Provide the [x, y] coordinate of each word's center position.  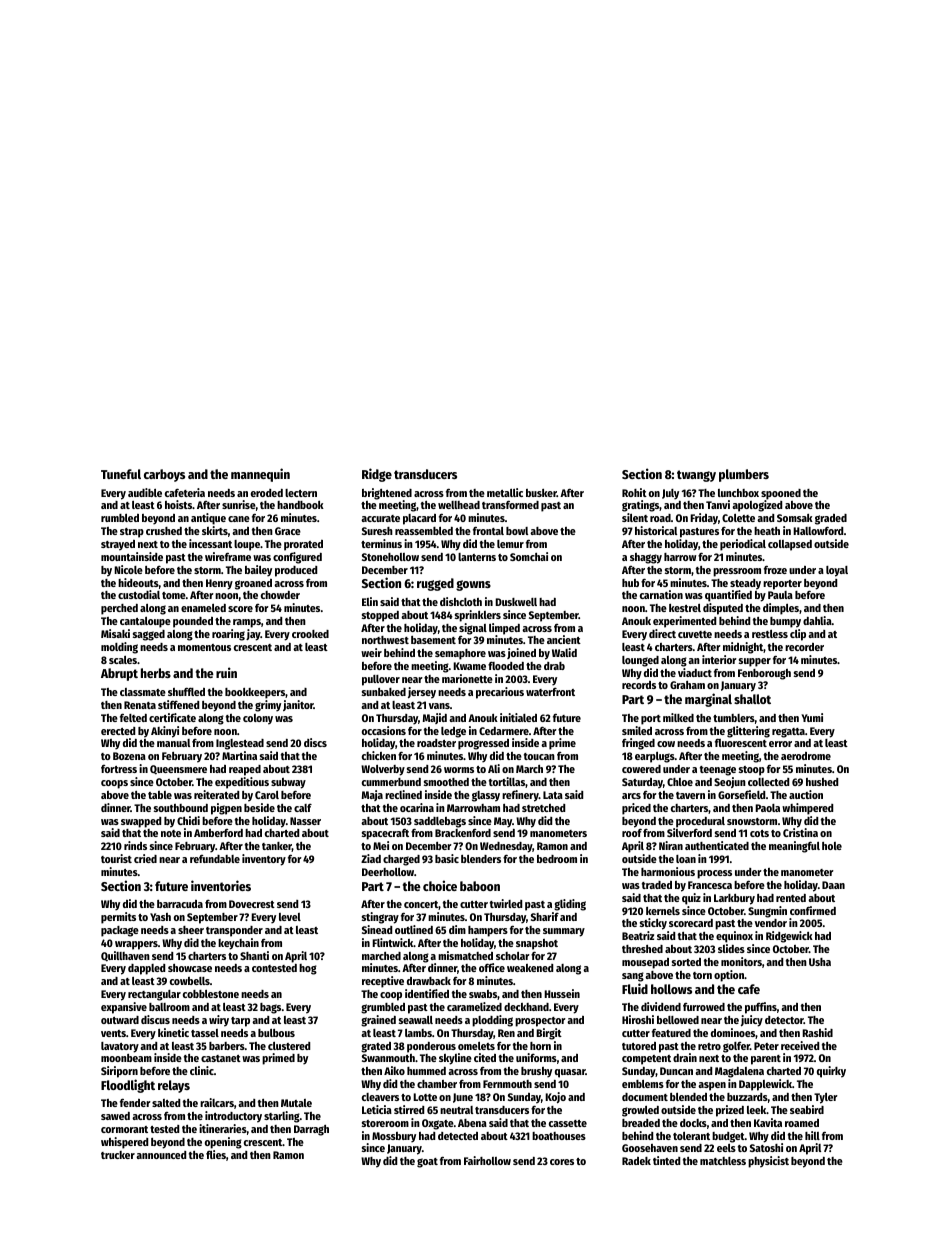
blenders [481, 859]
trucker [118, 1155]
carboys [164, 475]
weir [371, 652]
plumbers [744, 475]
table [160, 795]
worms [459, 770]
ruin [226, 672]
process [714, 874]
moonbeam [126, 1058]
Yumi [812, 717]
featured [671, 1032]
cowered [641, 769]
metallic [505, 492]
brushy [536, 1072]
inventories [221, 885]
